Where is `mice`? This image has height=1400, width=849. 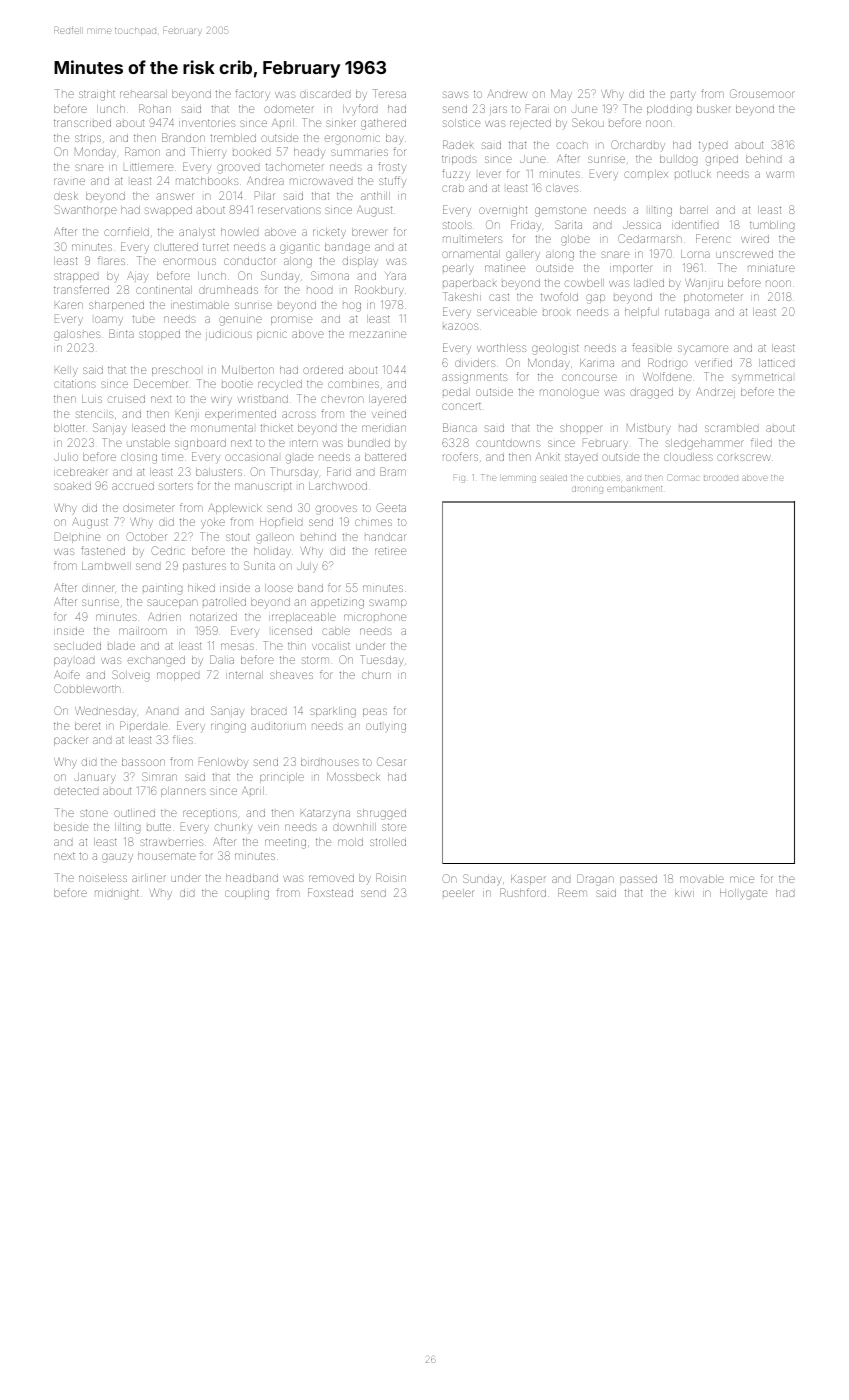
mice is located at coordinates (742, 879).
